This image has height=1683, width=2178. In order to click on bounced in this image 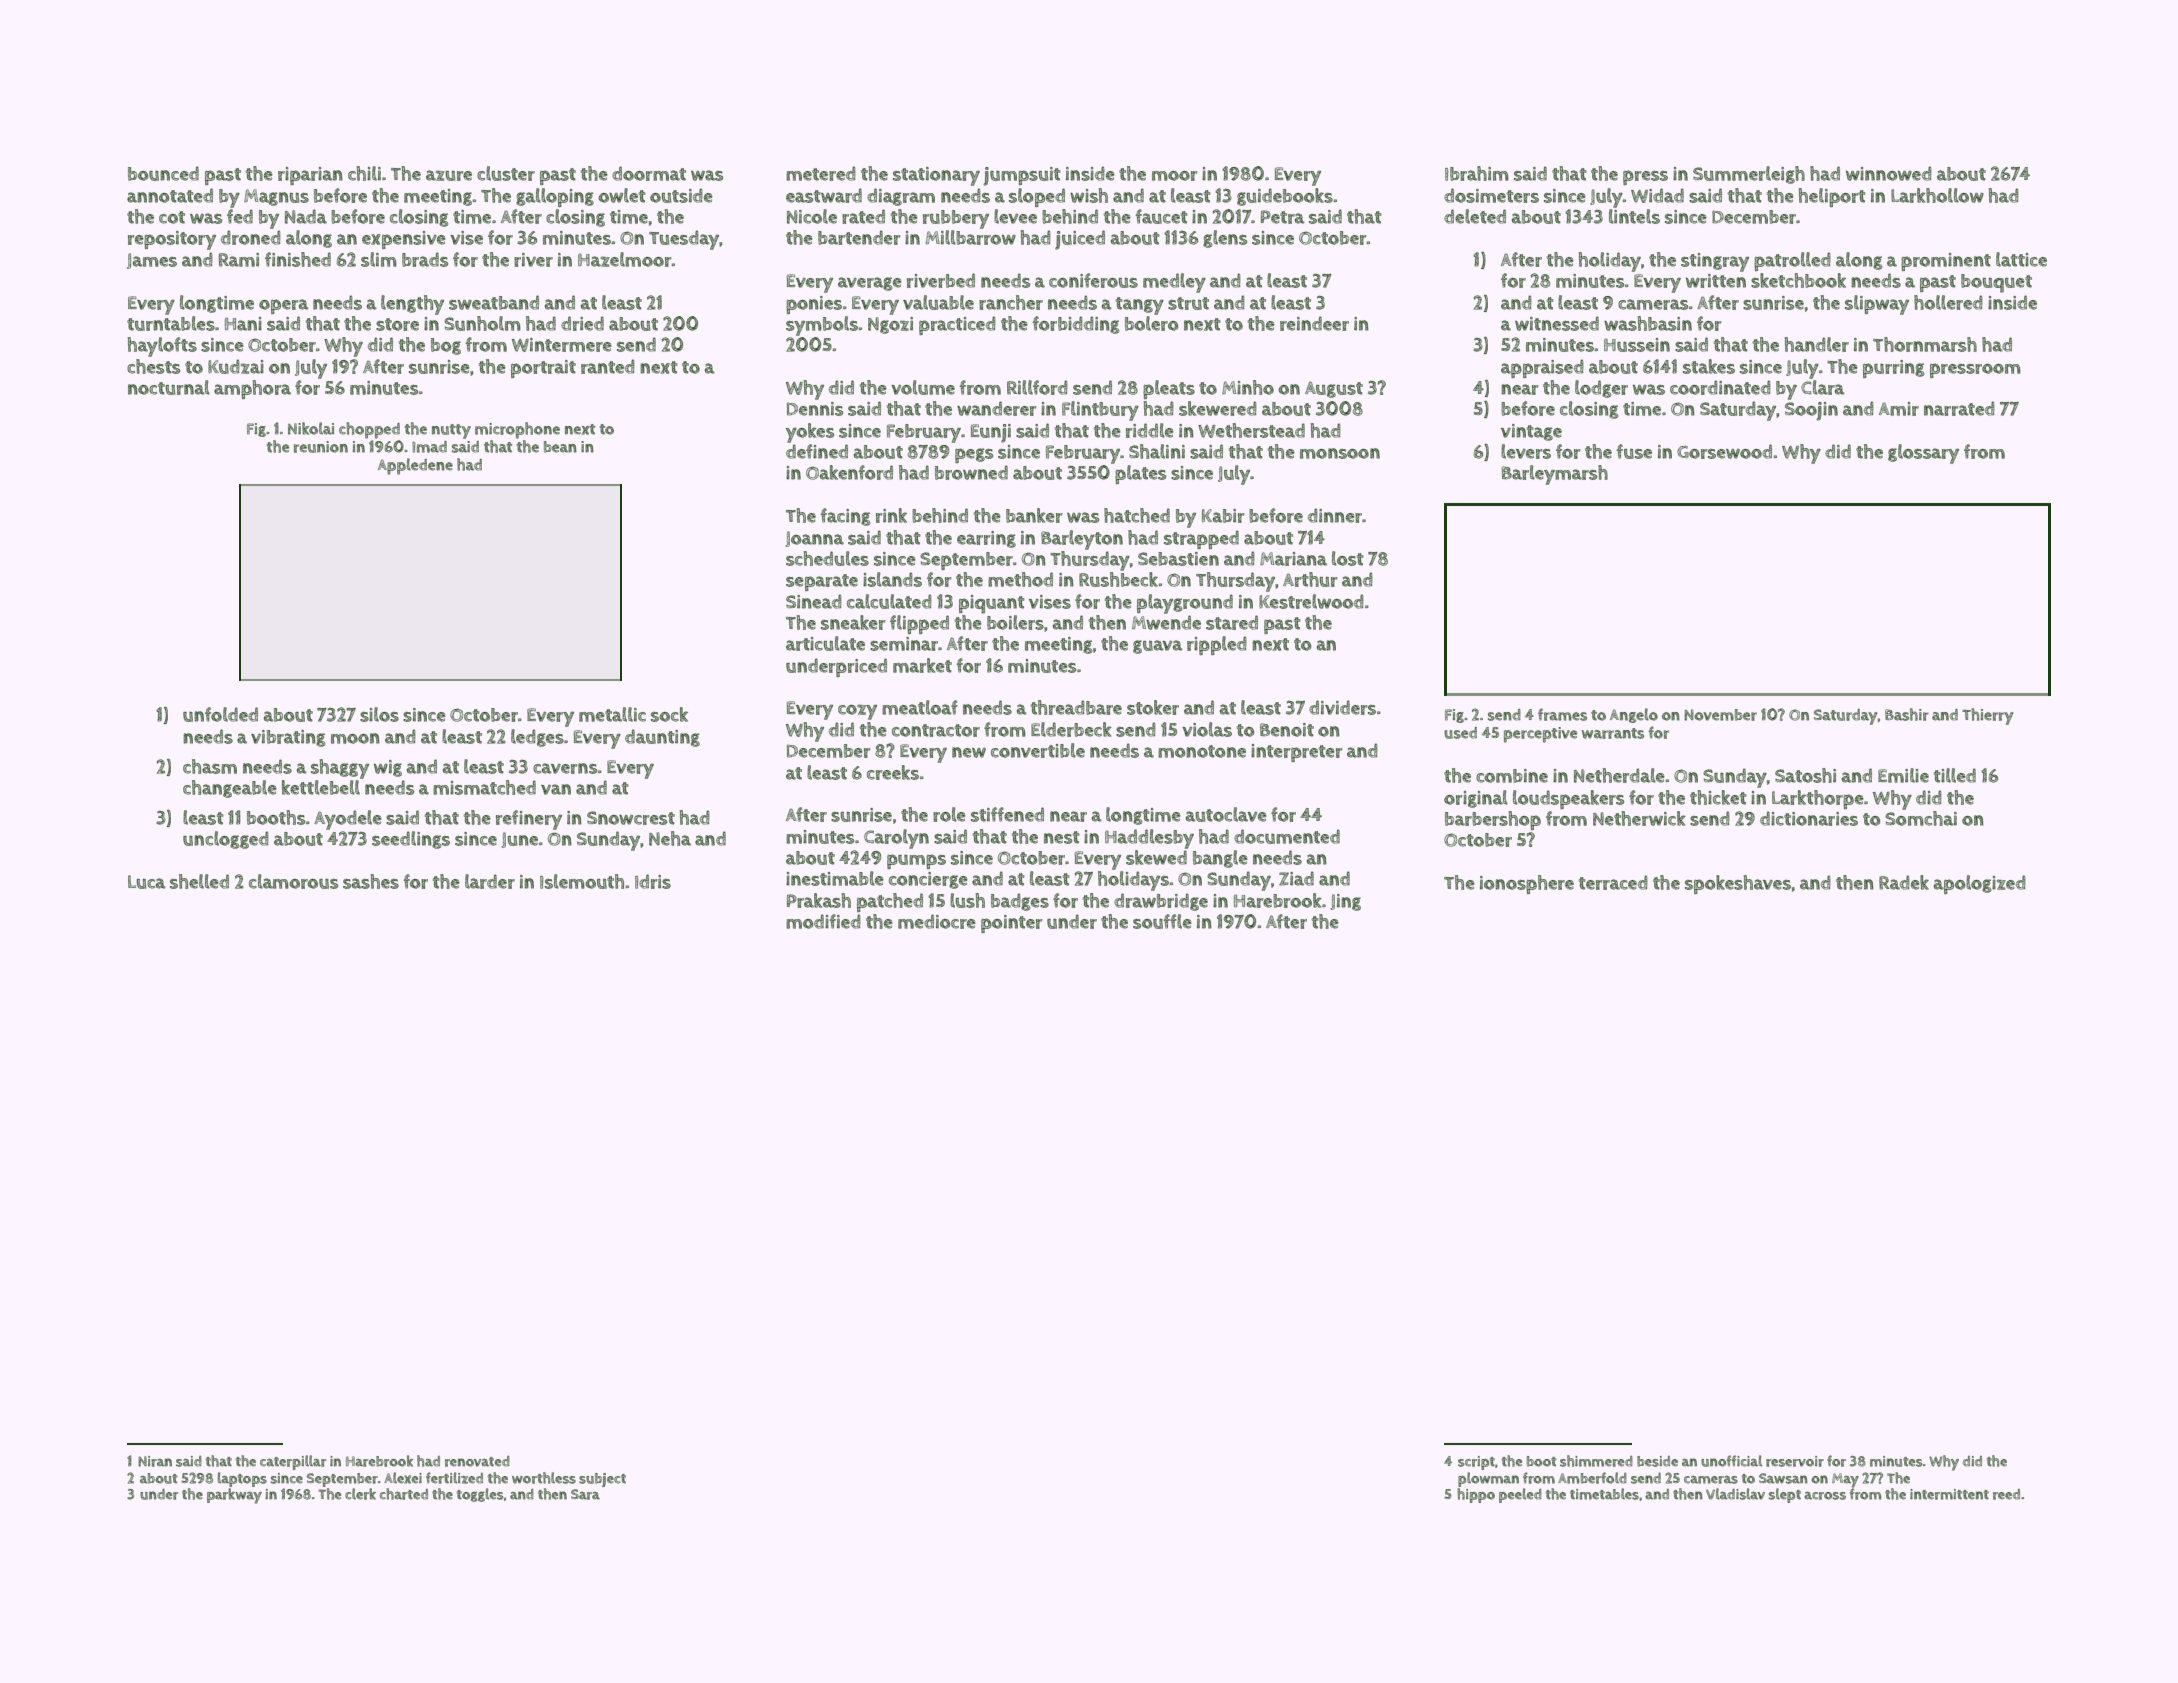, I will do `click(163, 173)`.
